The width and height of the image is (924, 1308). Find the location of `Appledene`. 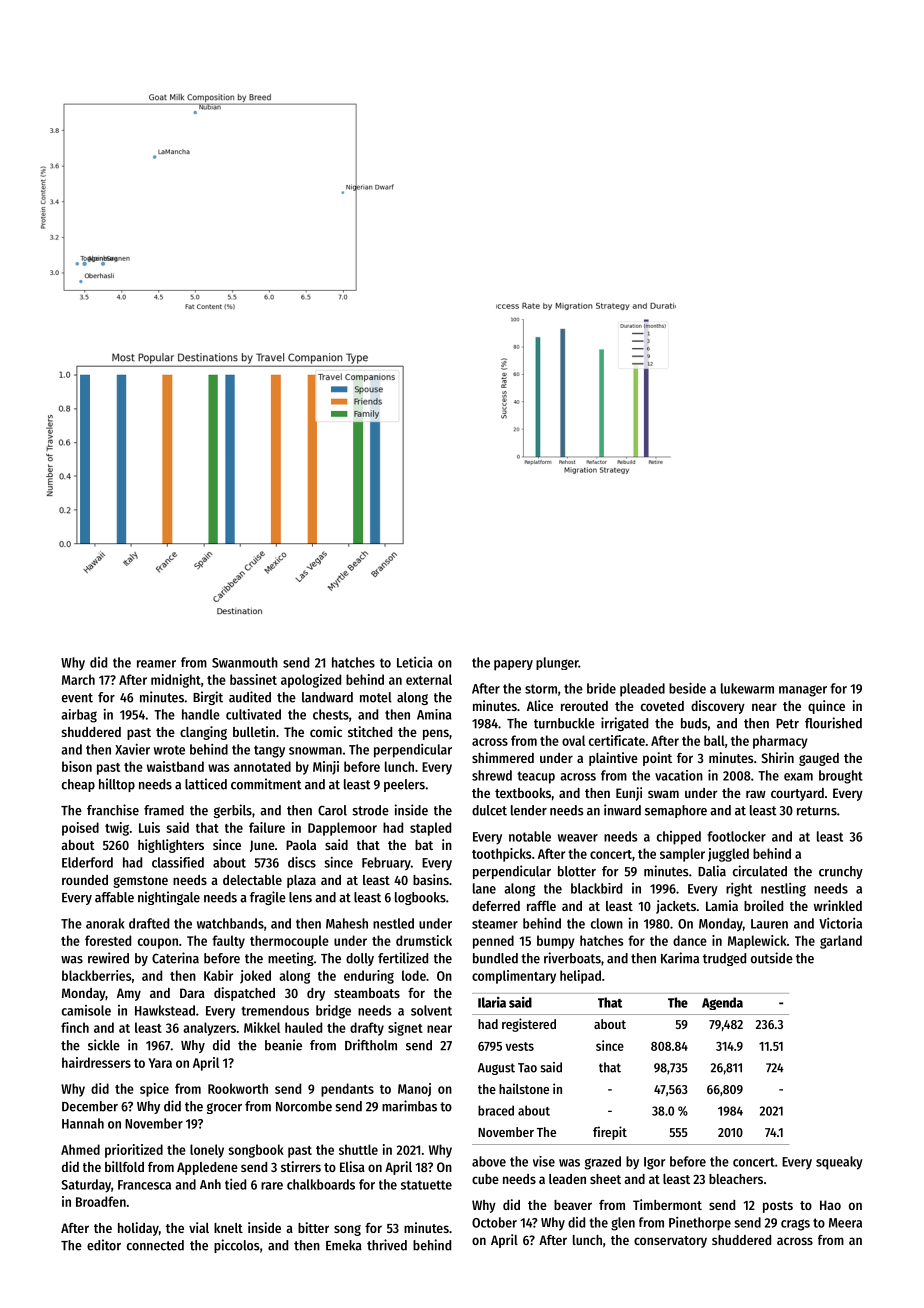

Appledene is located at coordinates (207, 1168).
